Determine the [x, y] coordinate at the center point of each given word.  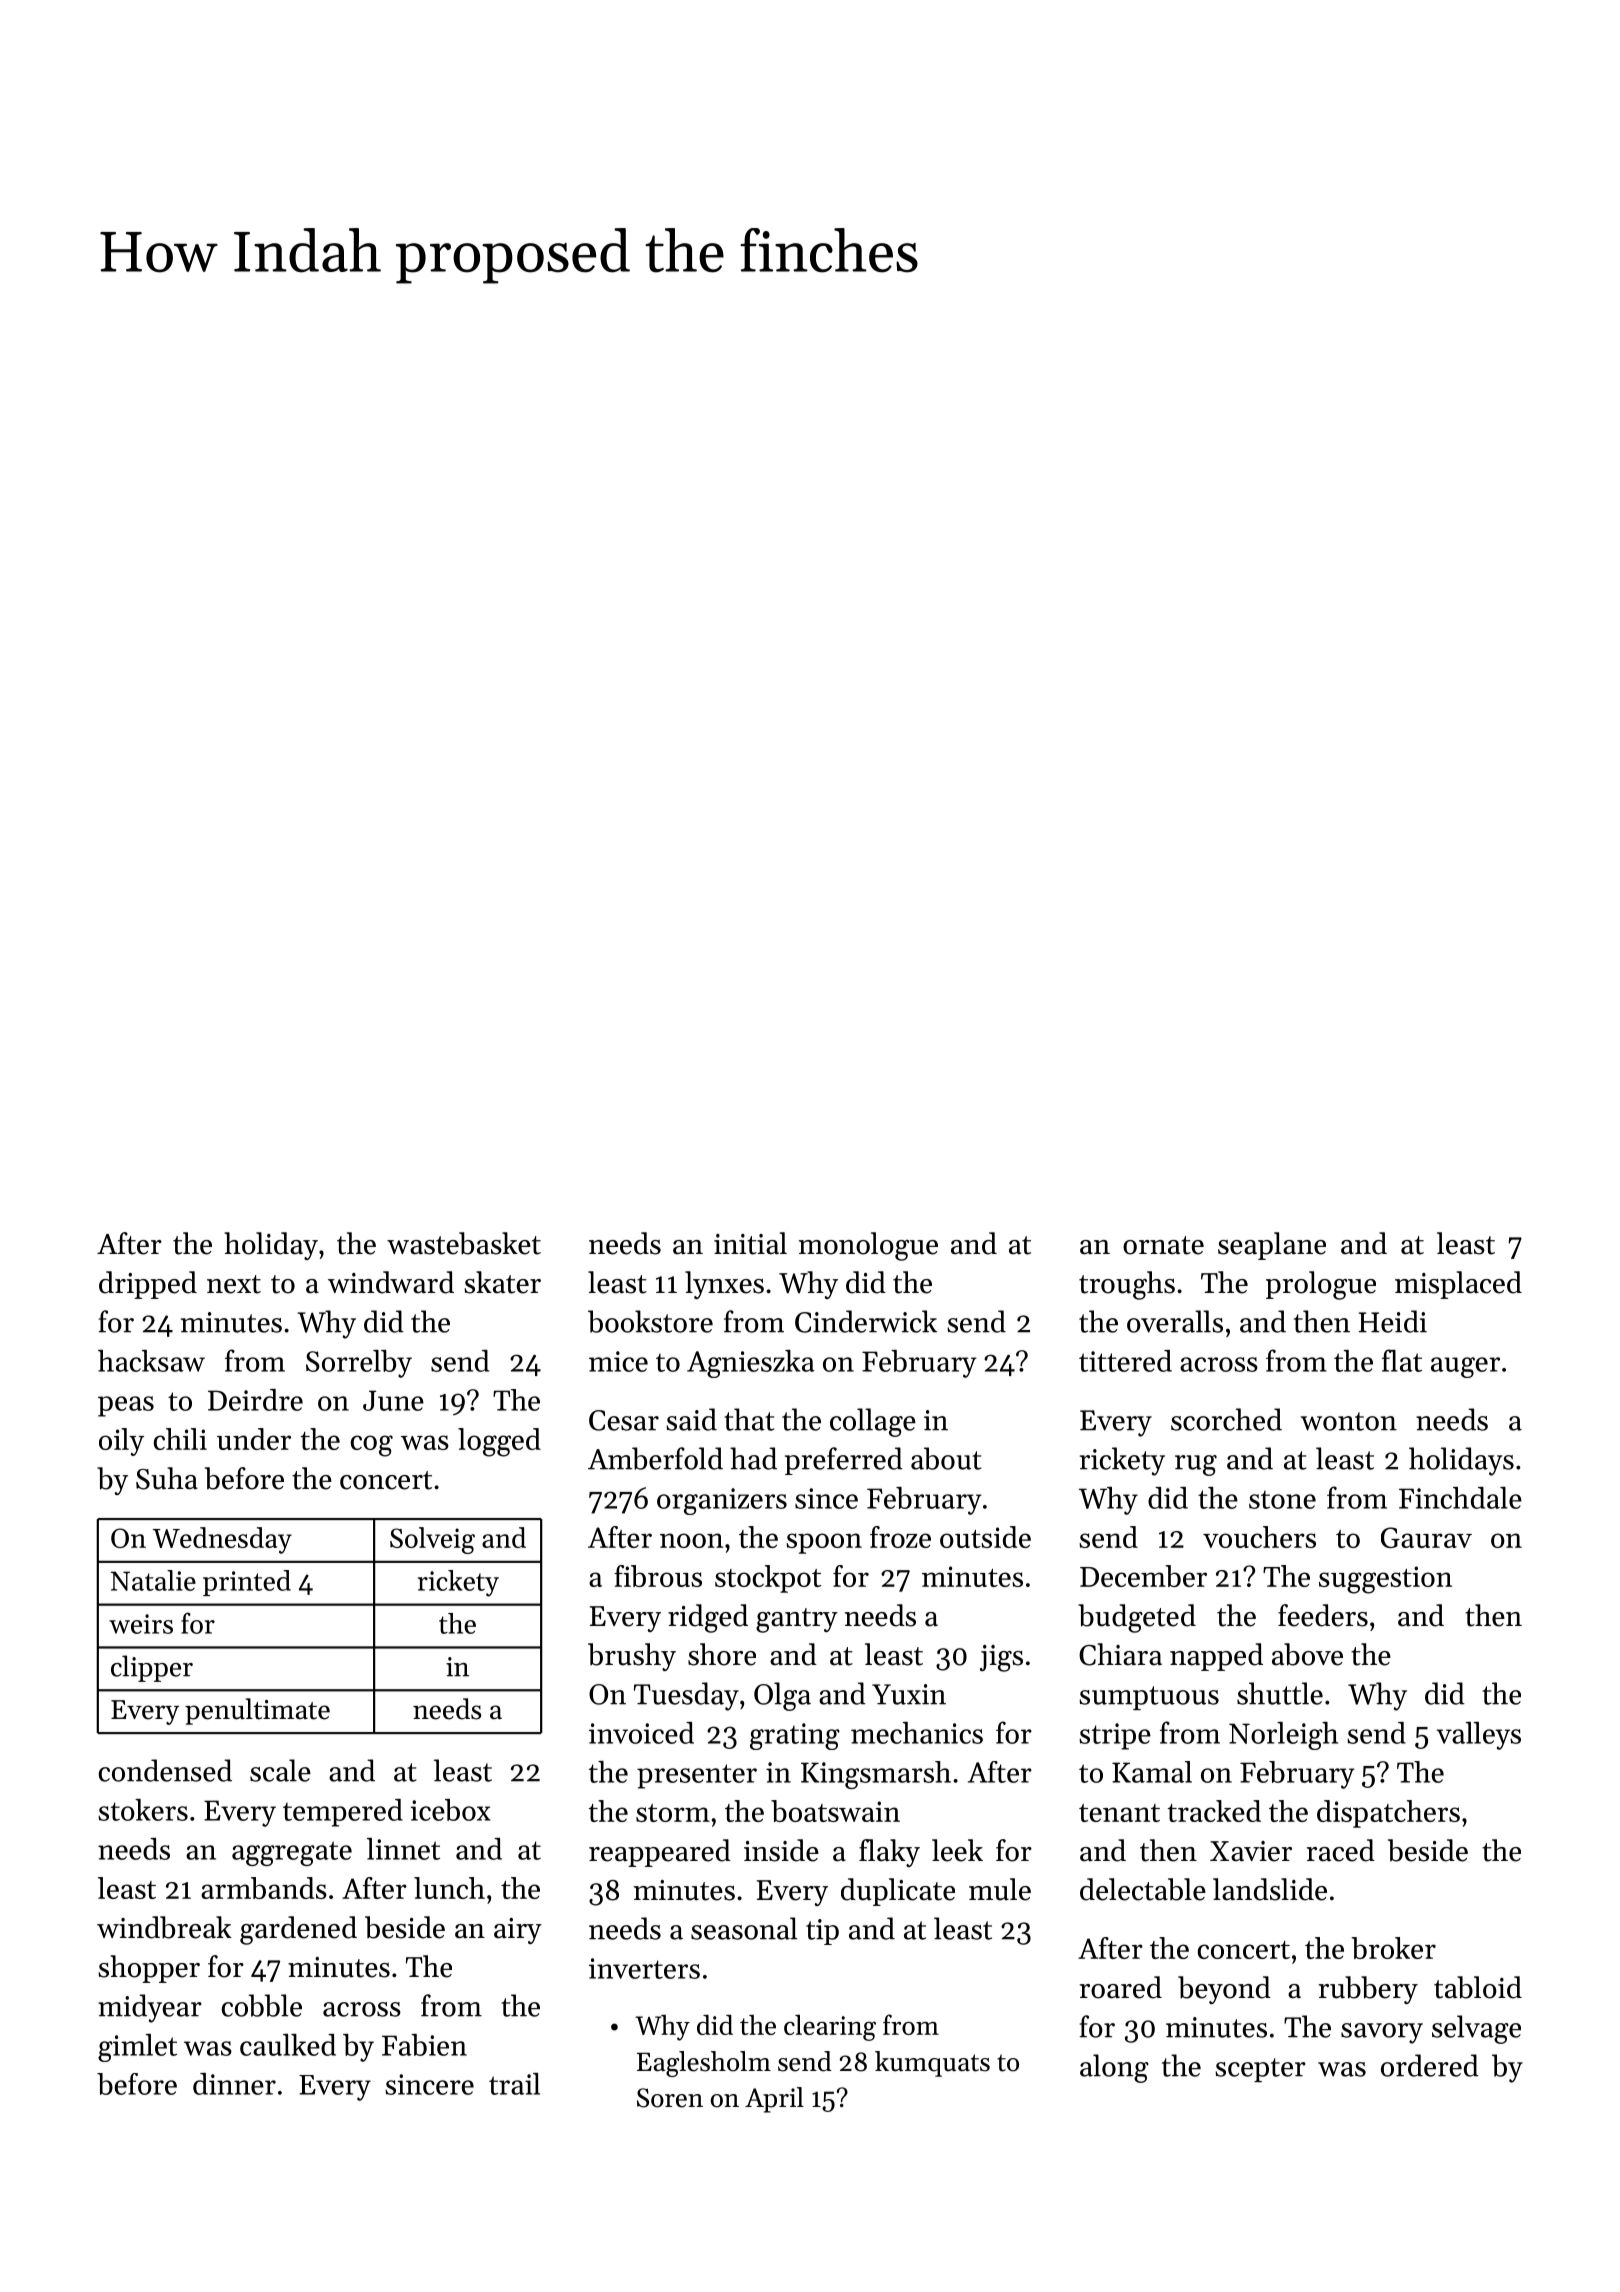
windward [391, 1282]
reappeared [660, 1853]
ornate [1163, 1245]
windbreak [164, 1927]
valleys [1478, 1736]
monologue [868, 1246]
